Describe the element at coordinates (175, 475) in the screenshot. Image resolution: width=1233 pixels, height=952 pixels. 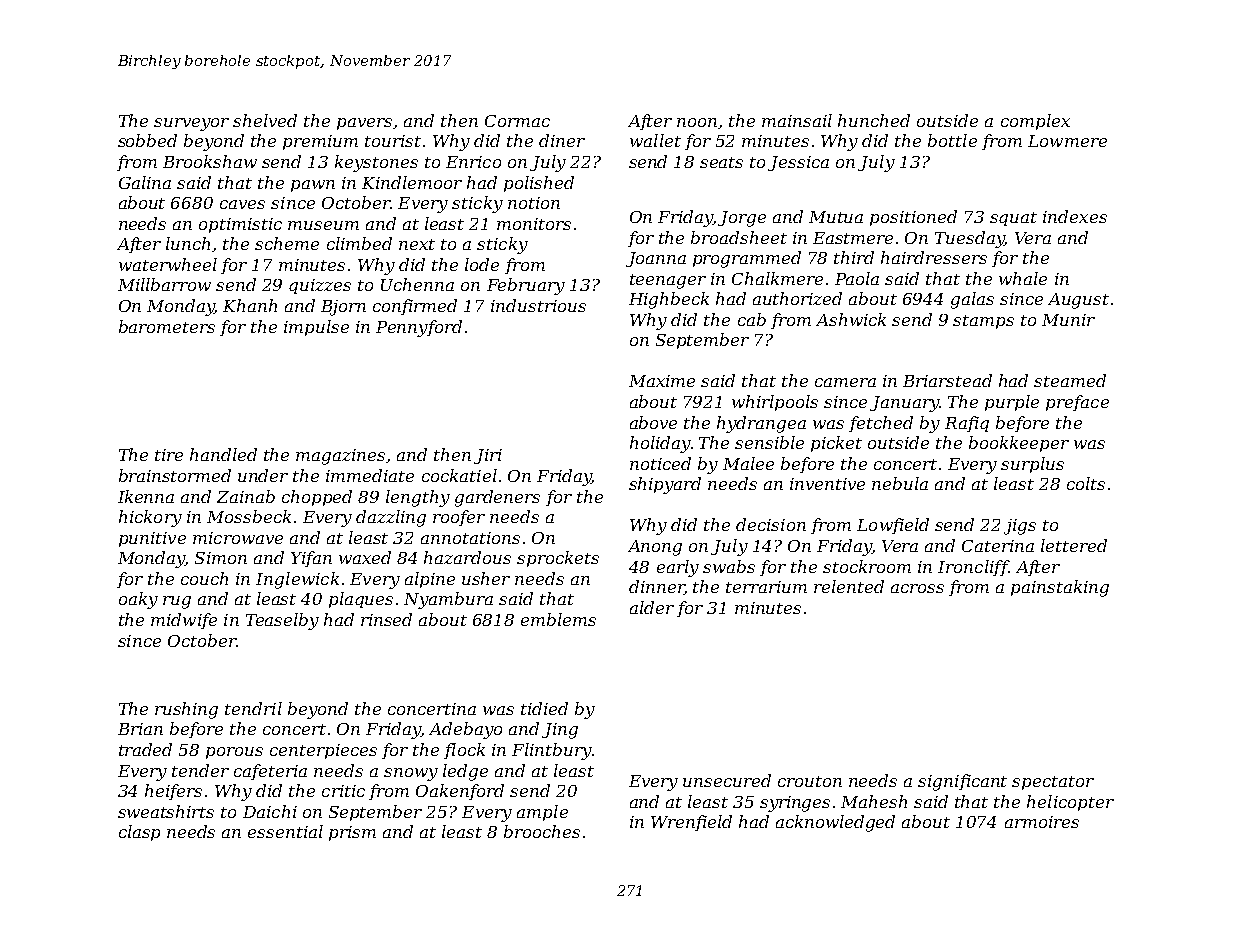
I see `brainstormed` at that location.
